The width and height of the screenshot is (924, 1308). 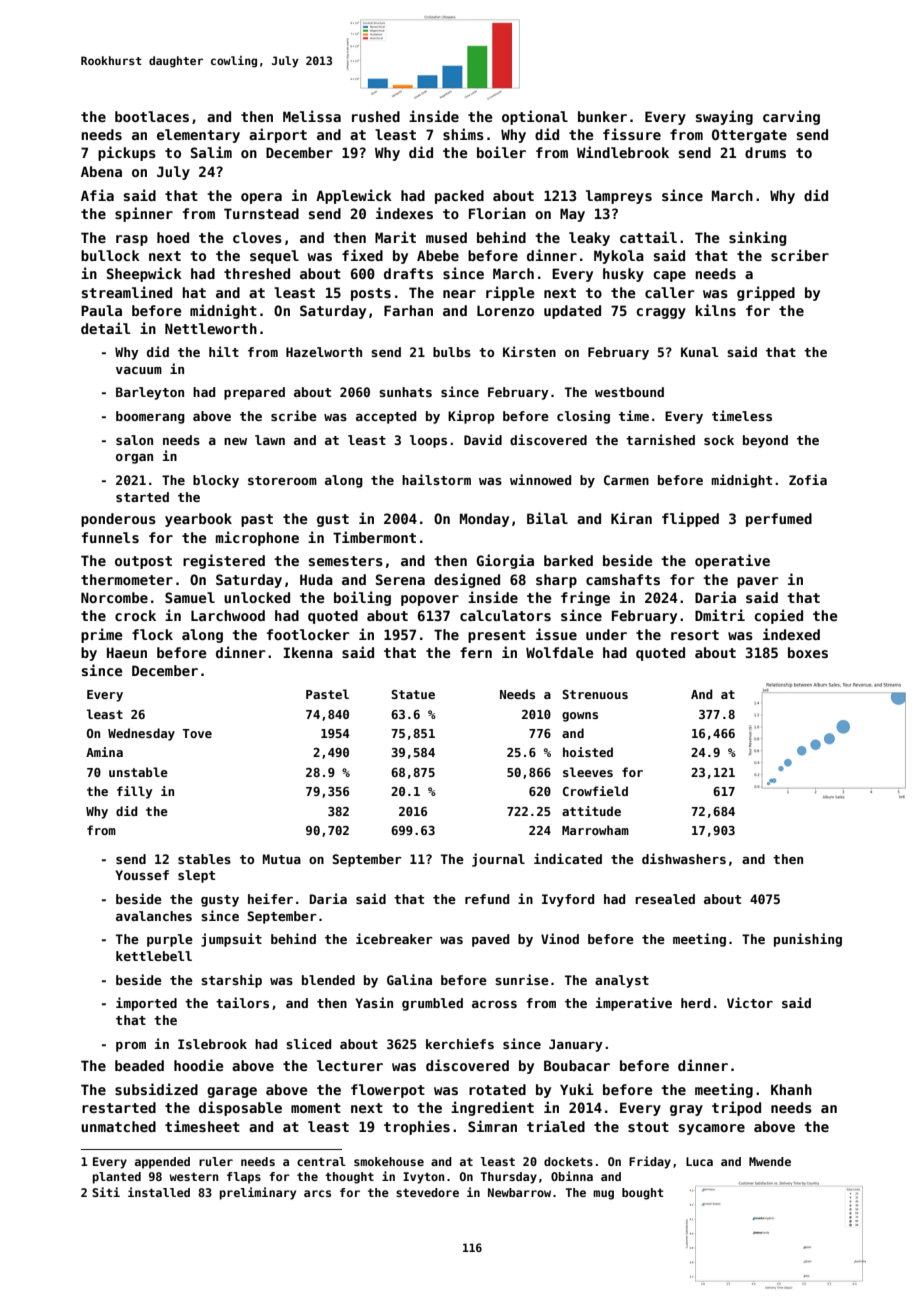 I want to click on Amina, so click(x=104, y=752).
